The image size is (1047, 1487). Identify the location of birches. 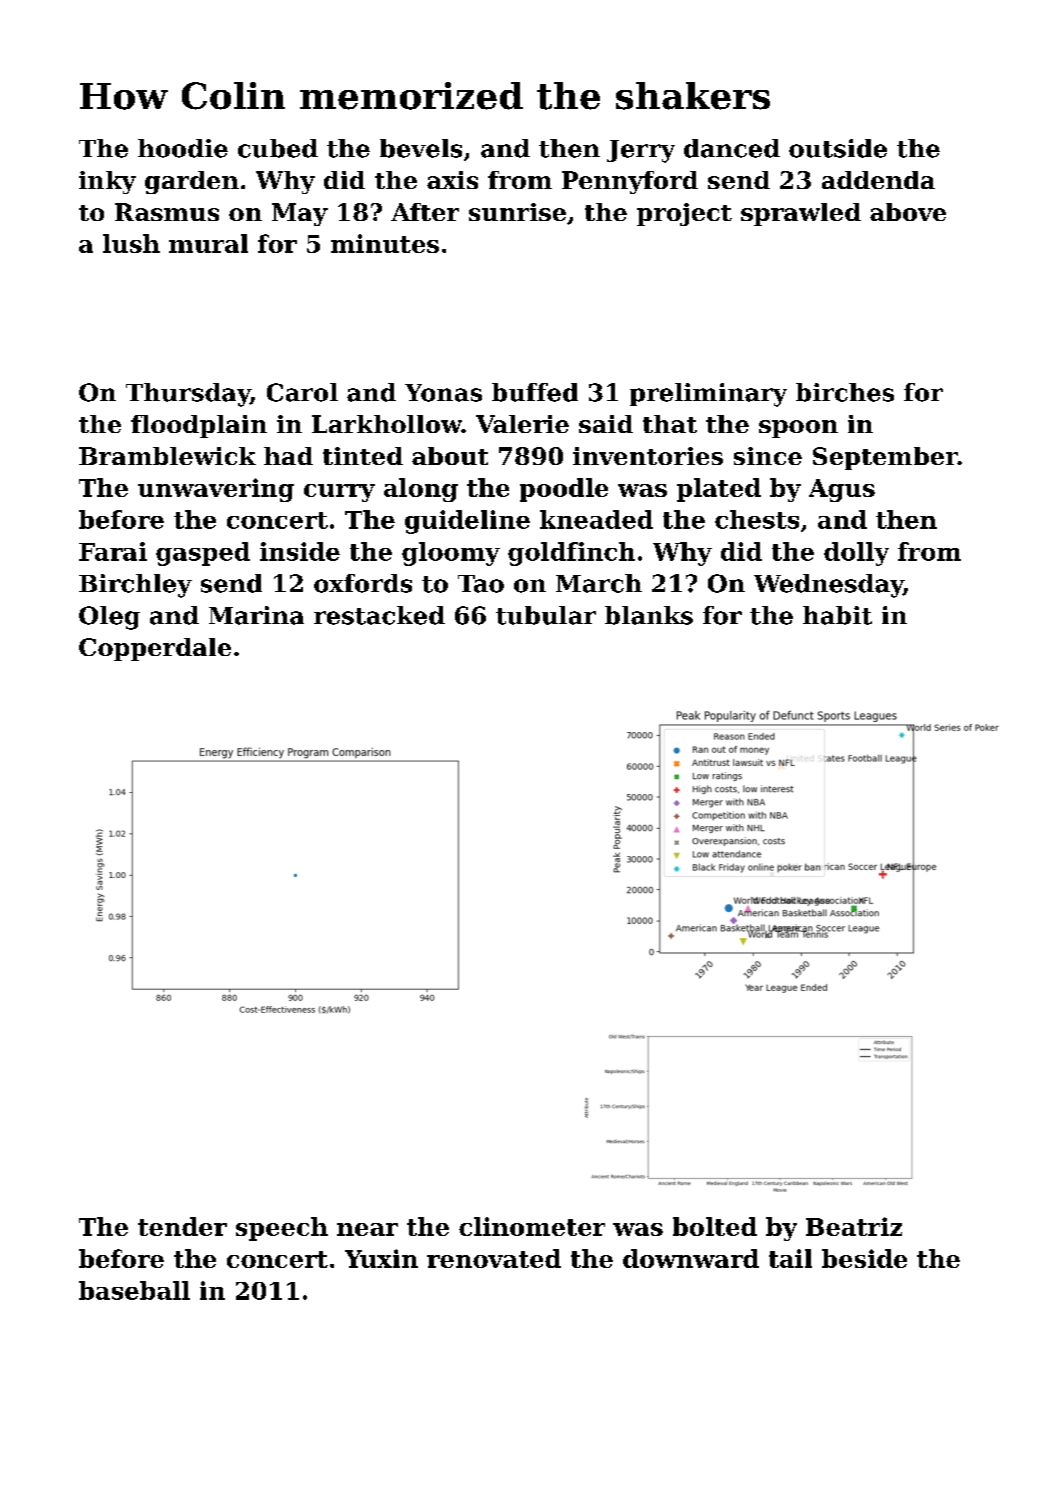
(845, 392).
